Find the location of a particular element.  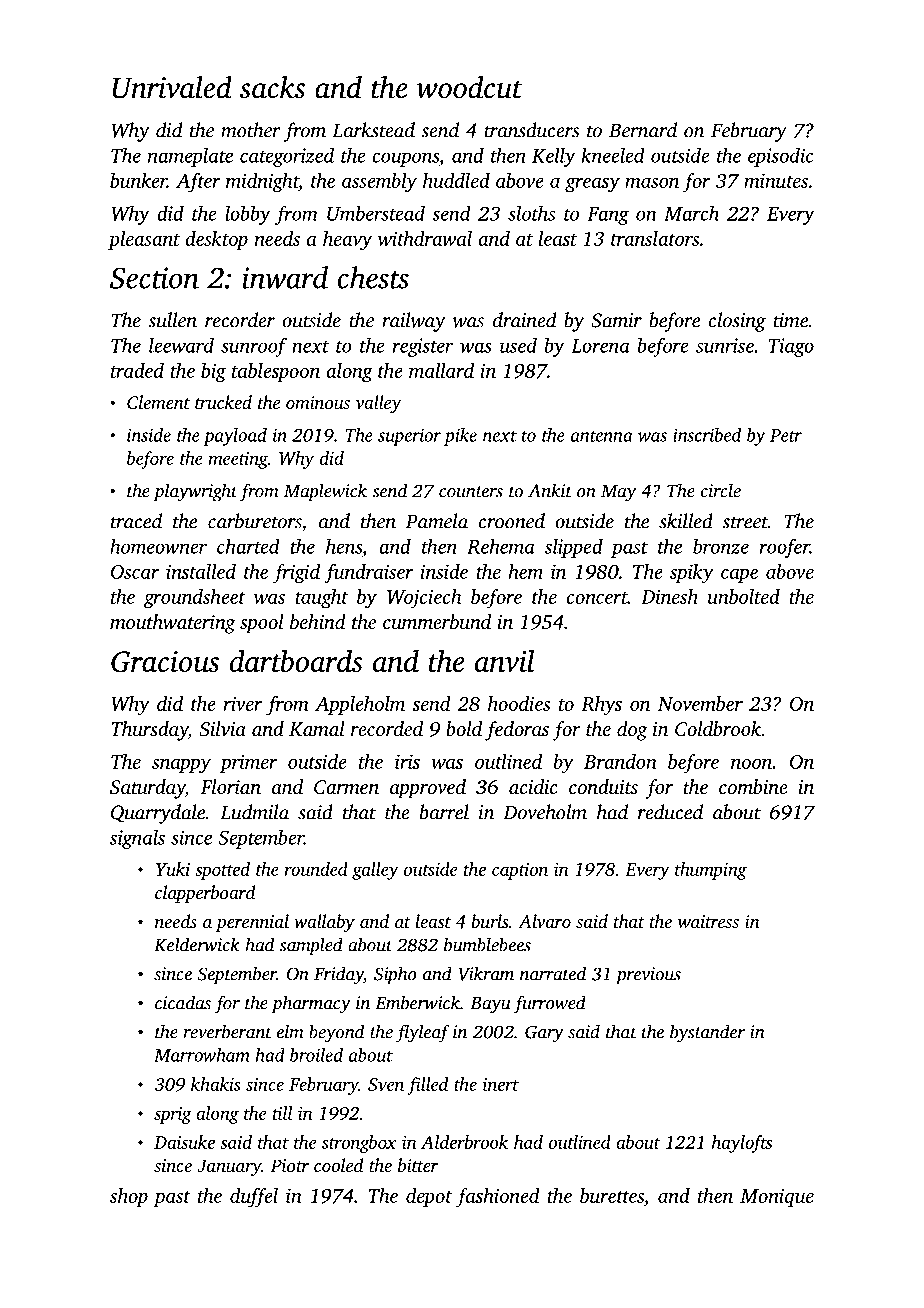

caption is located at coordinates (520, 871).
